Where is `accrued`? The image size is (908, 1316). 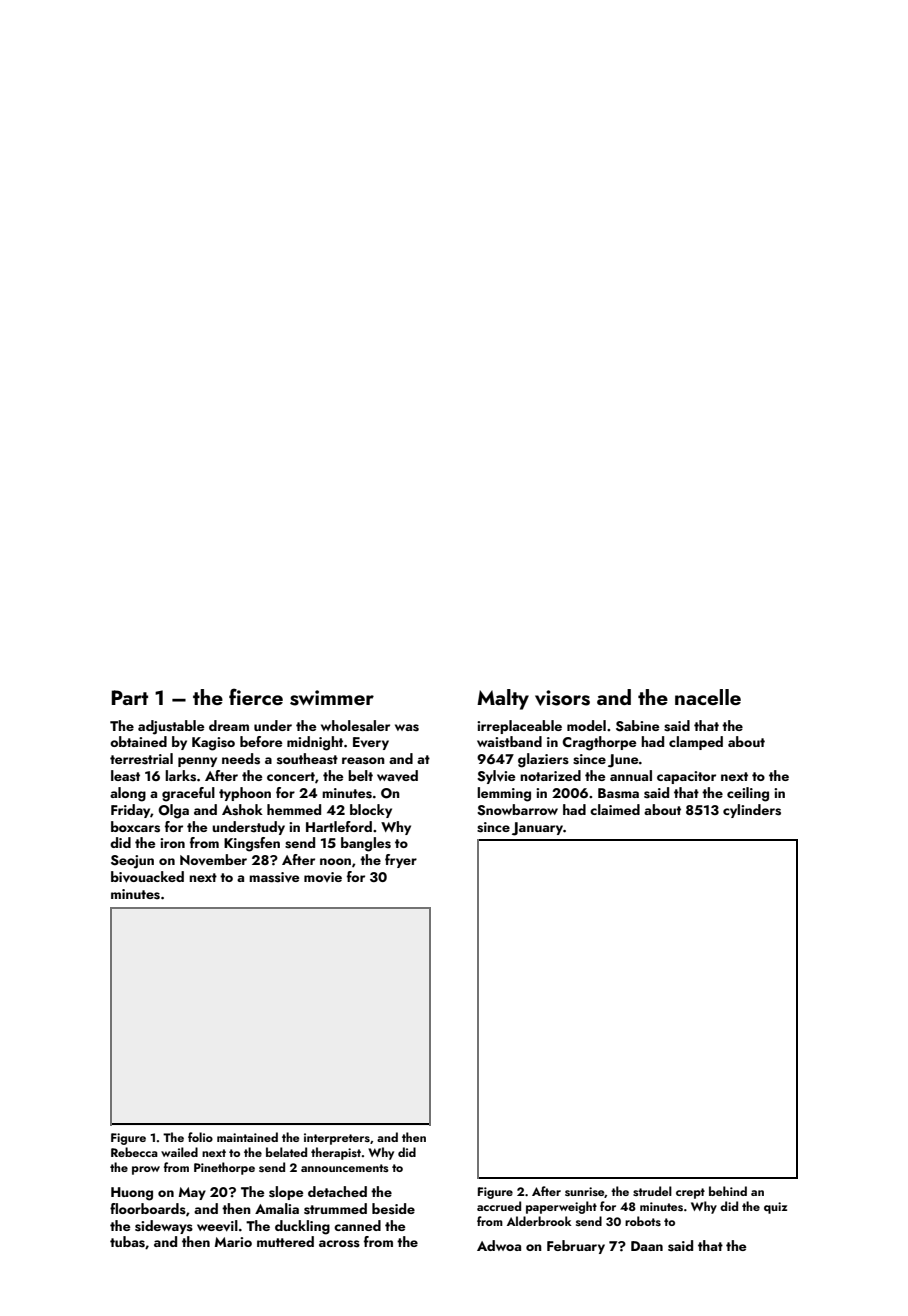 accrued is located at coordinates (499, 1206).
